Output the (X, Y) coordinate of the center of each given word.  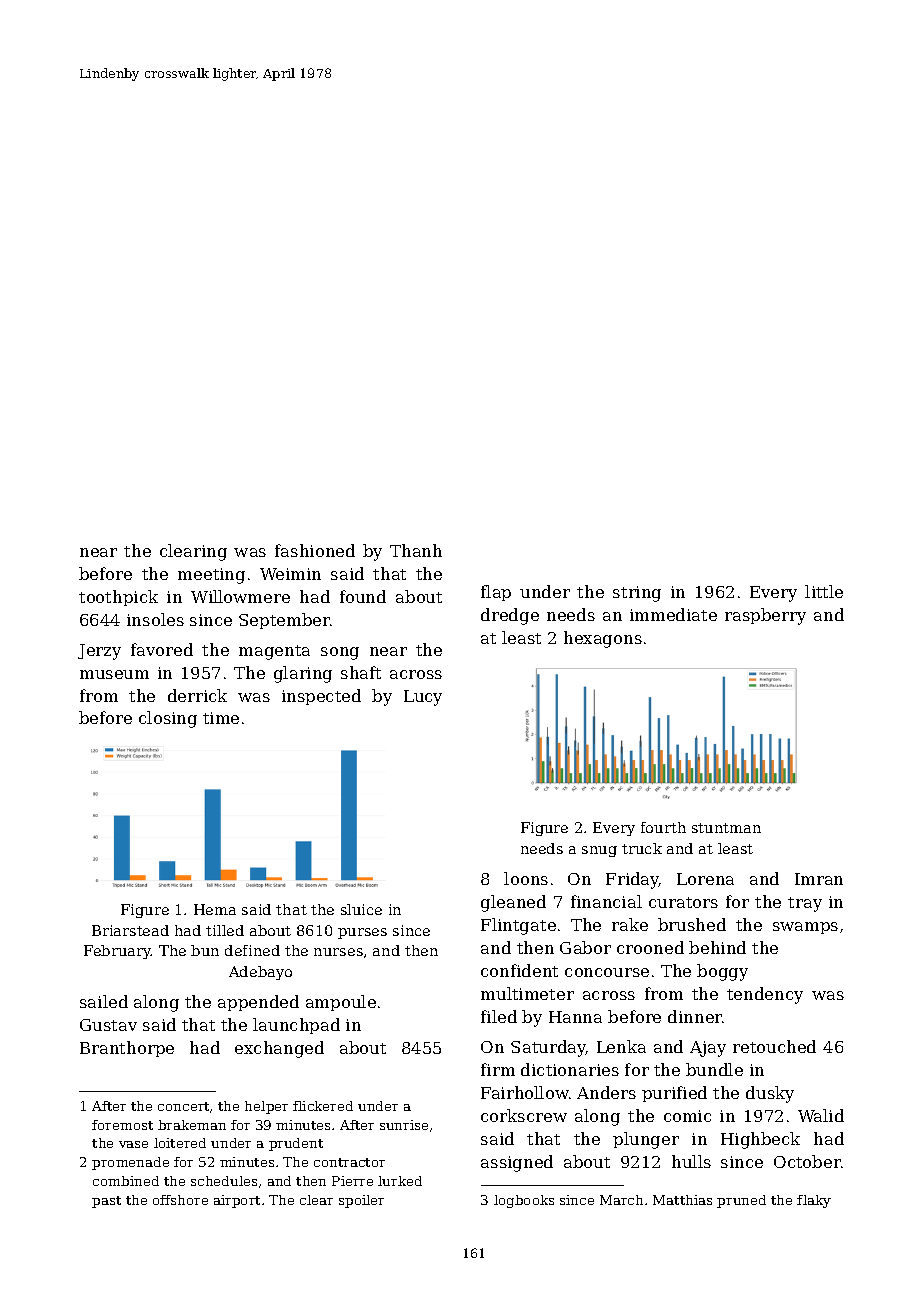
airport (237, 1201)
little (824, 591)
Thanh (416, 550)
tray (805, 904)
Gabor (585, 947)
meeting (211, 576)
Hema (215, 909)
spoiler (361, 1201)
